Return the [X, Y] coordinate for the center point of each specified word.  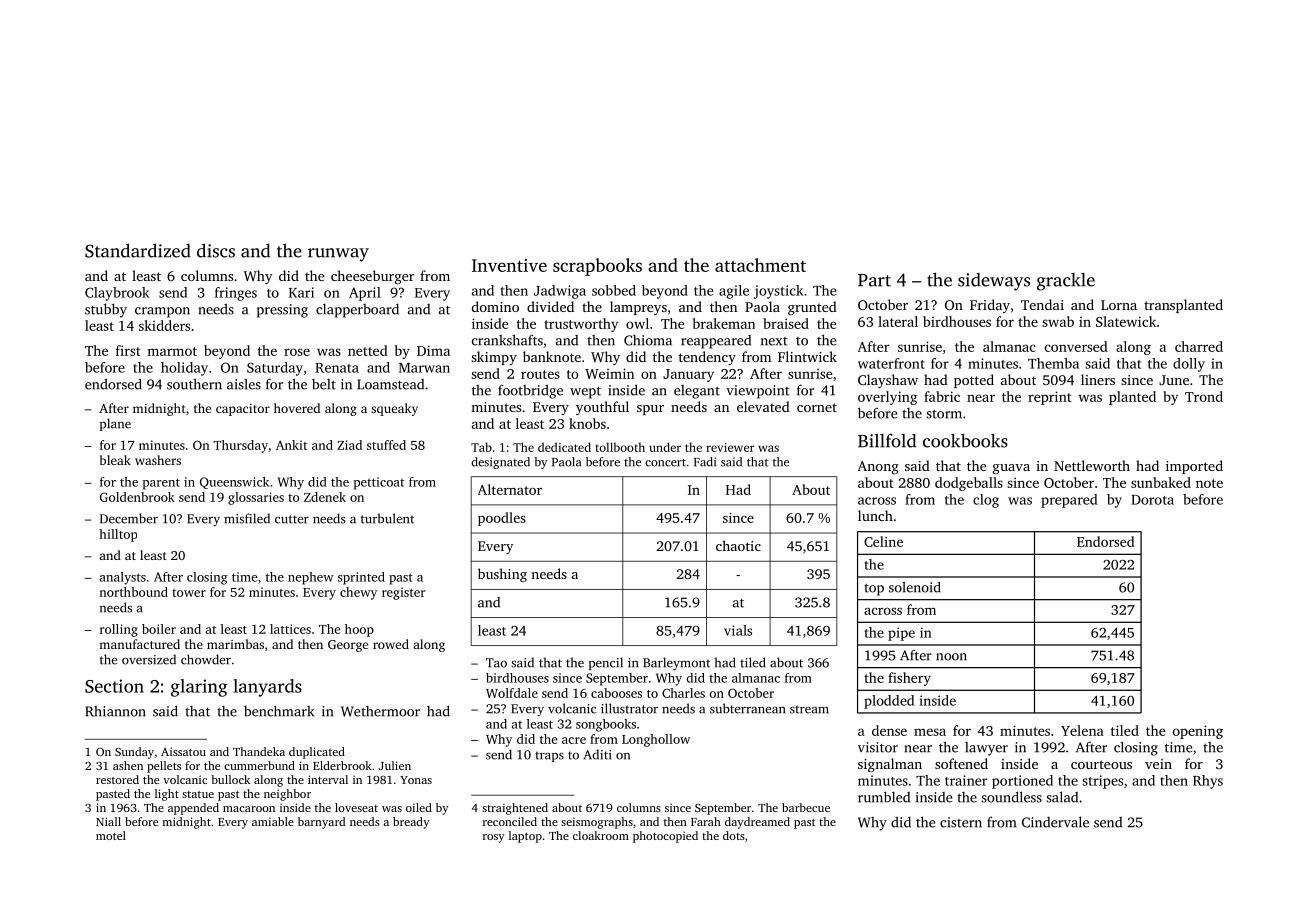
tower [189, 593]
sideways [994, 282]
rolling [119, 630]
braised [786, 323]
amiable [273, 821]
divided [550, 306]
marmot [172, 351]
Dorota [1152, 500]
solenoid [915, 587]
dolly [1189, 365]
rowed [391, 644]
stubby [106, 310]
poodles [502, 519]
